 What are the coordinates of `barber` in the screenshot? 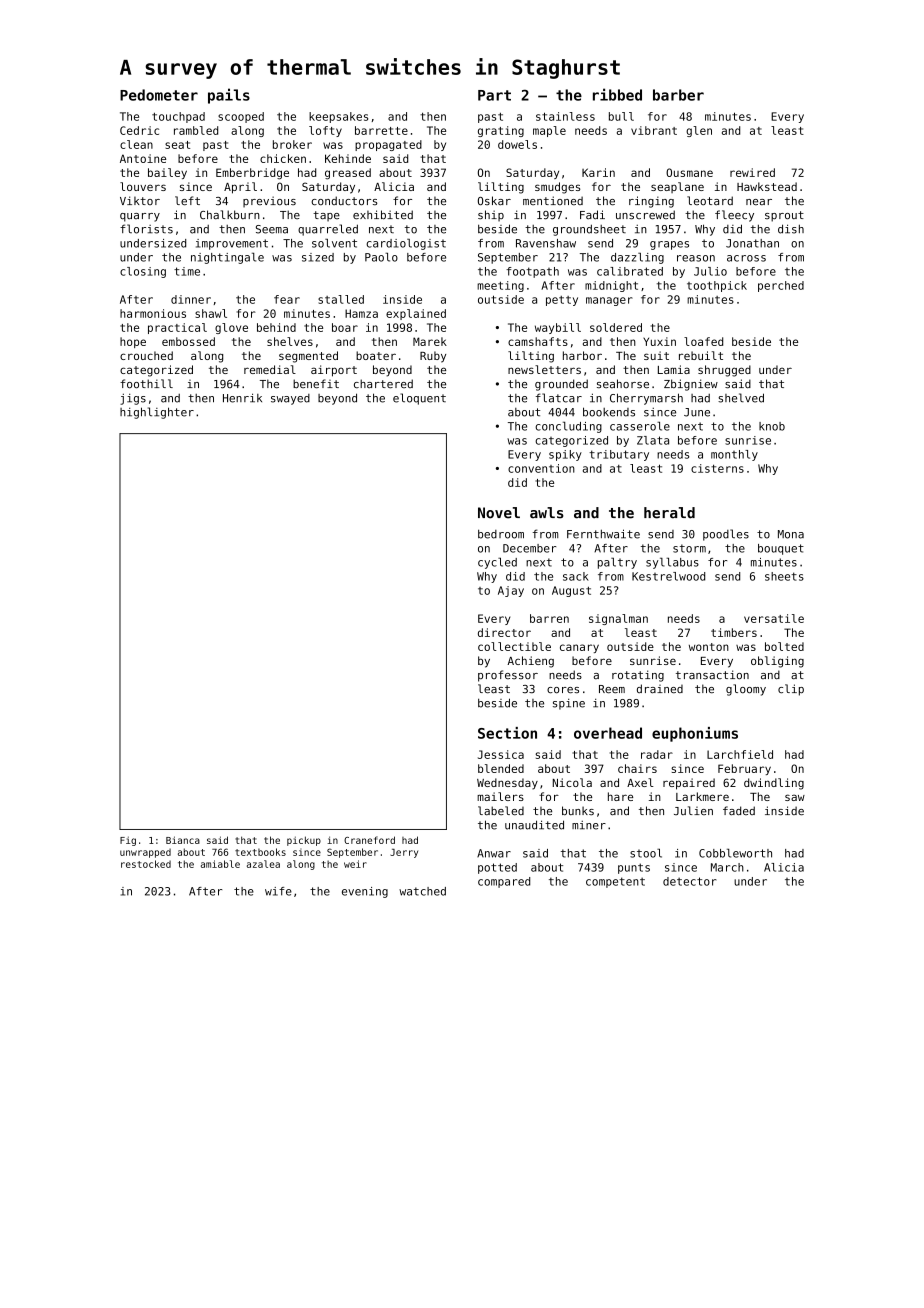 It's located at (678, 95).
